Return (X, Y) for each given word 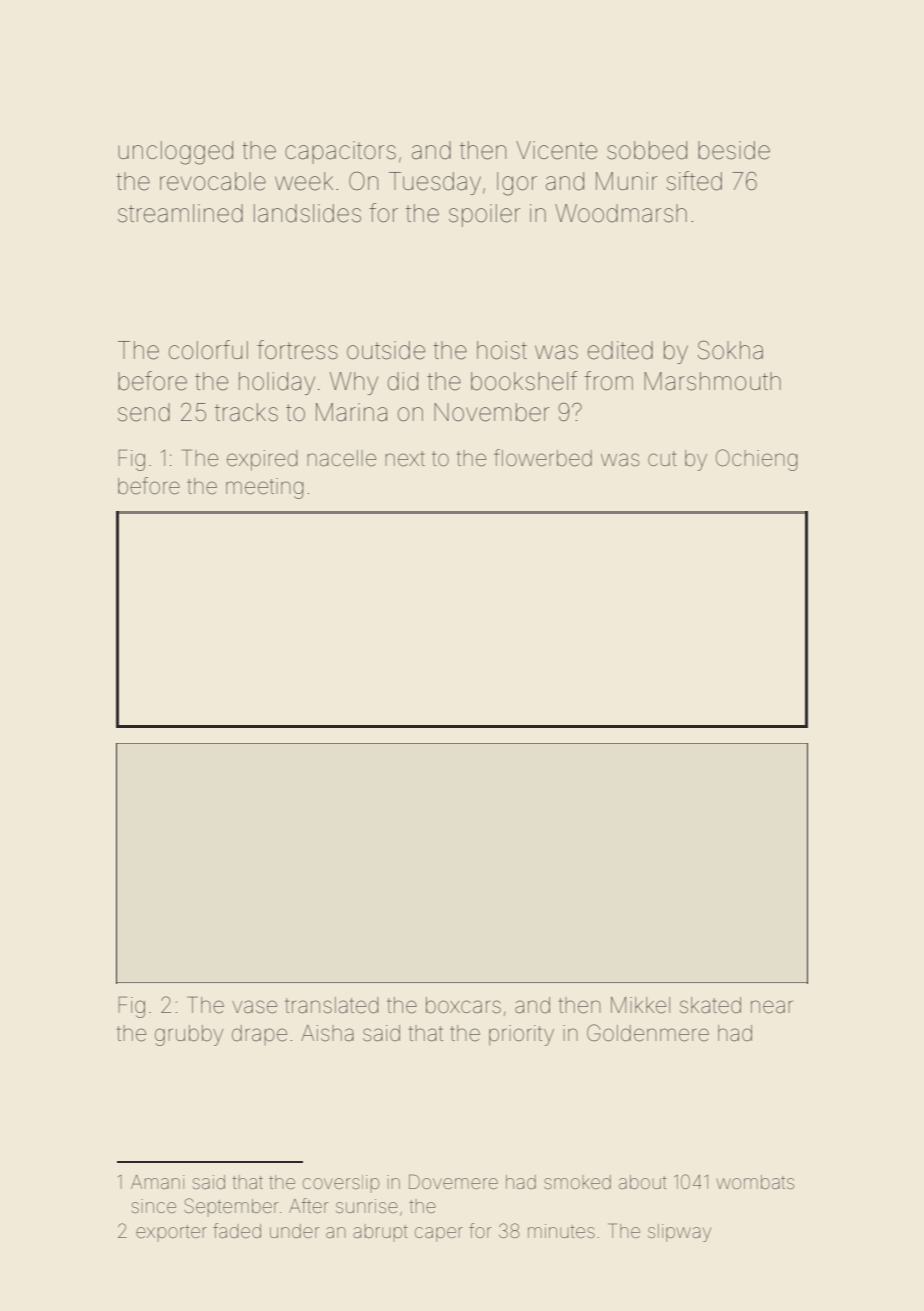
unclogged (175, 153)
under (295, 1231)
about (643, 1182)
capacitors (340, 152)
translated (331, 1005)
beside (734, 150)
